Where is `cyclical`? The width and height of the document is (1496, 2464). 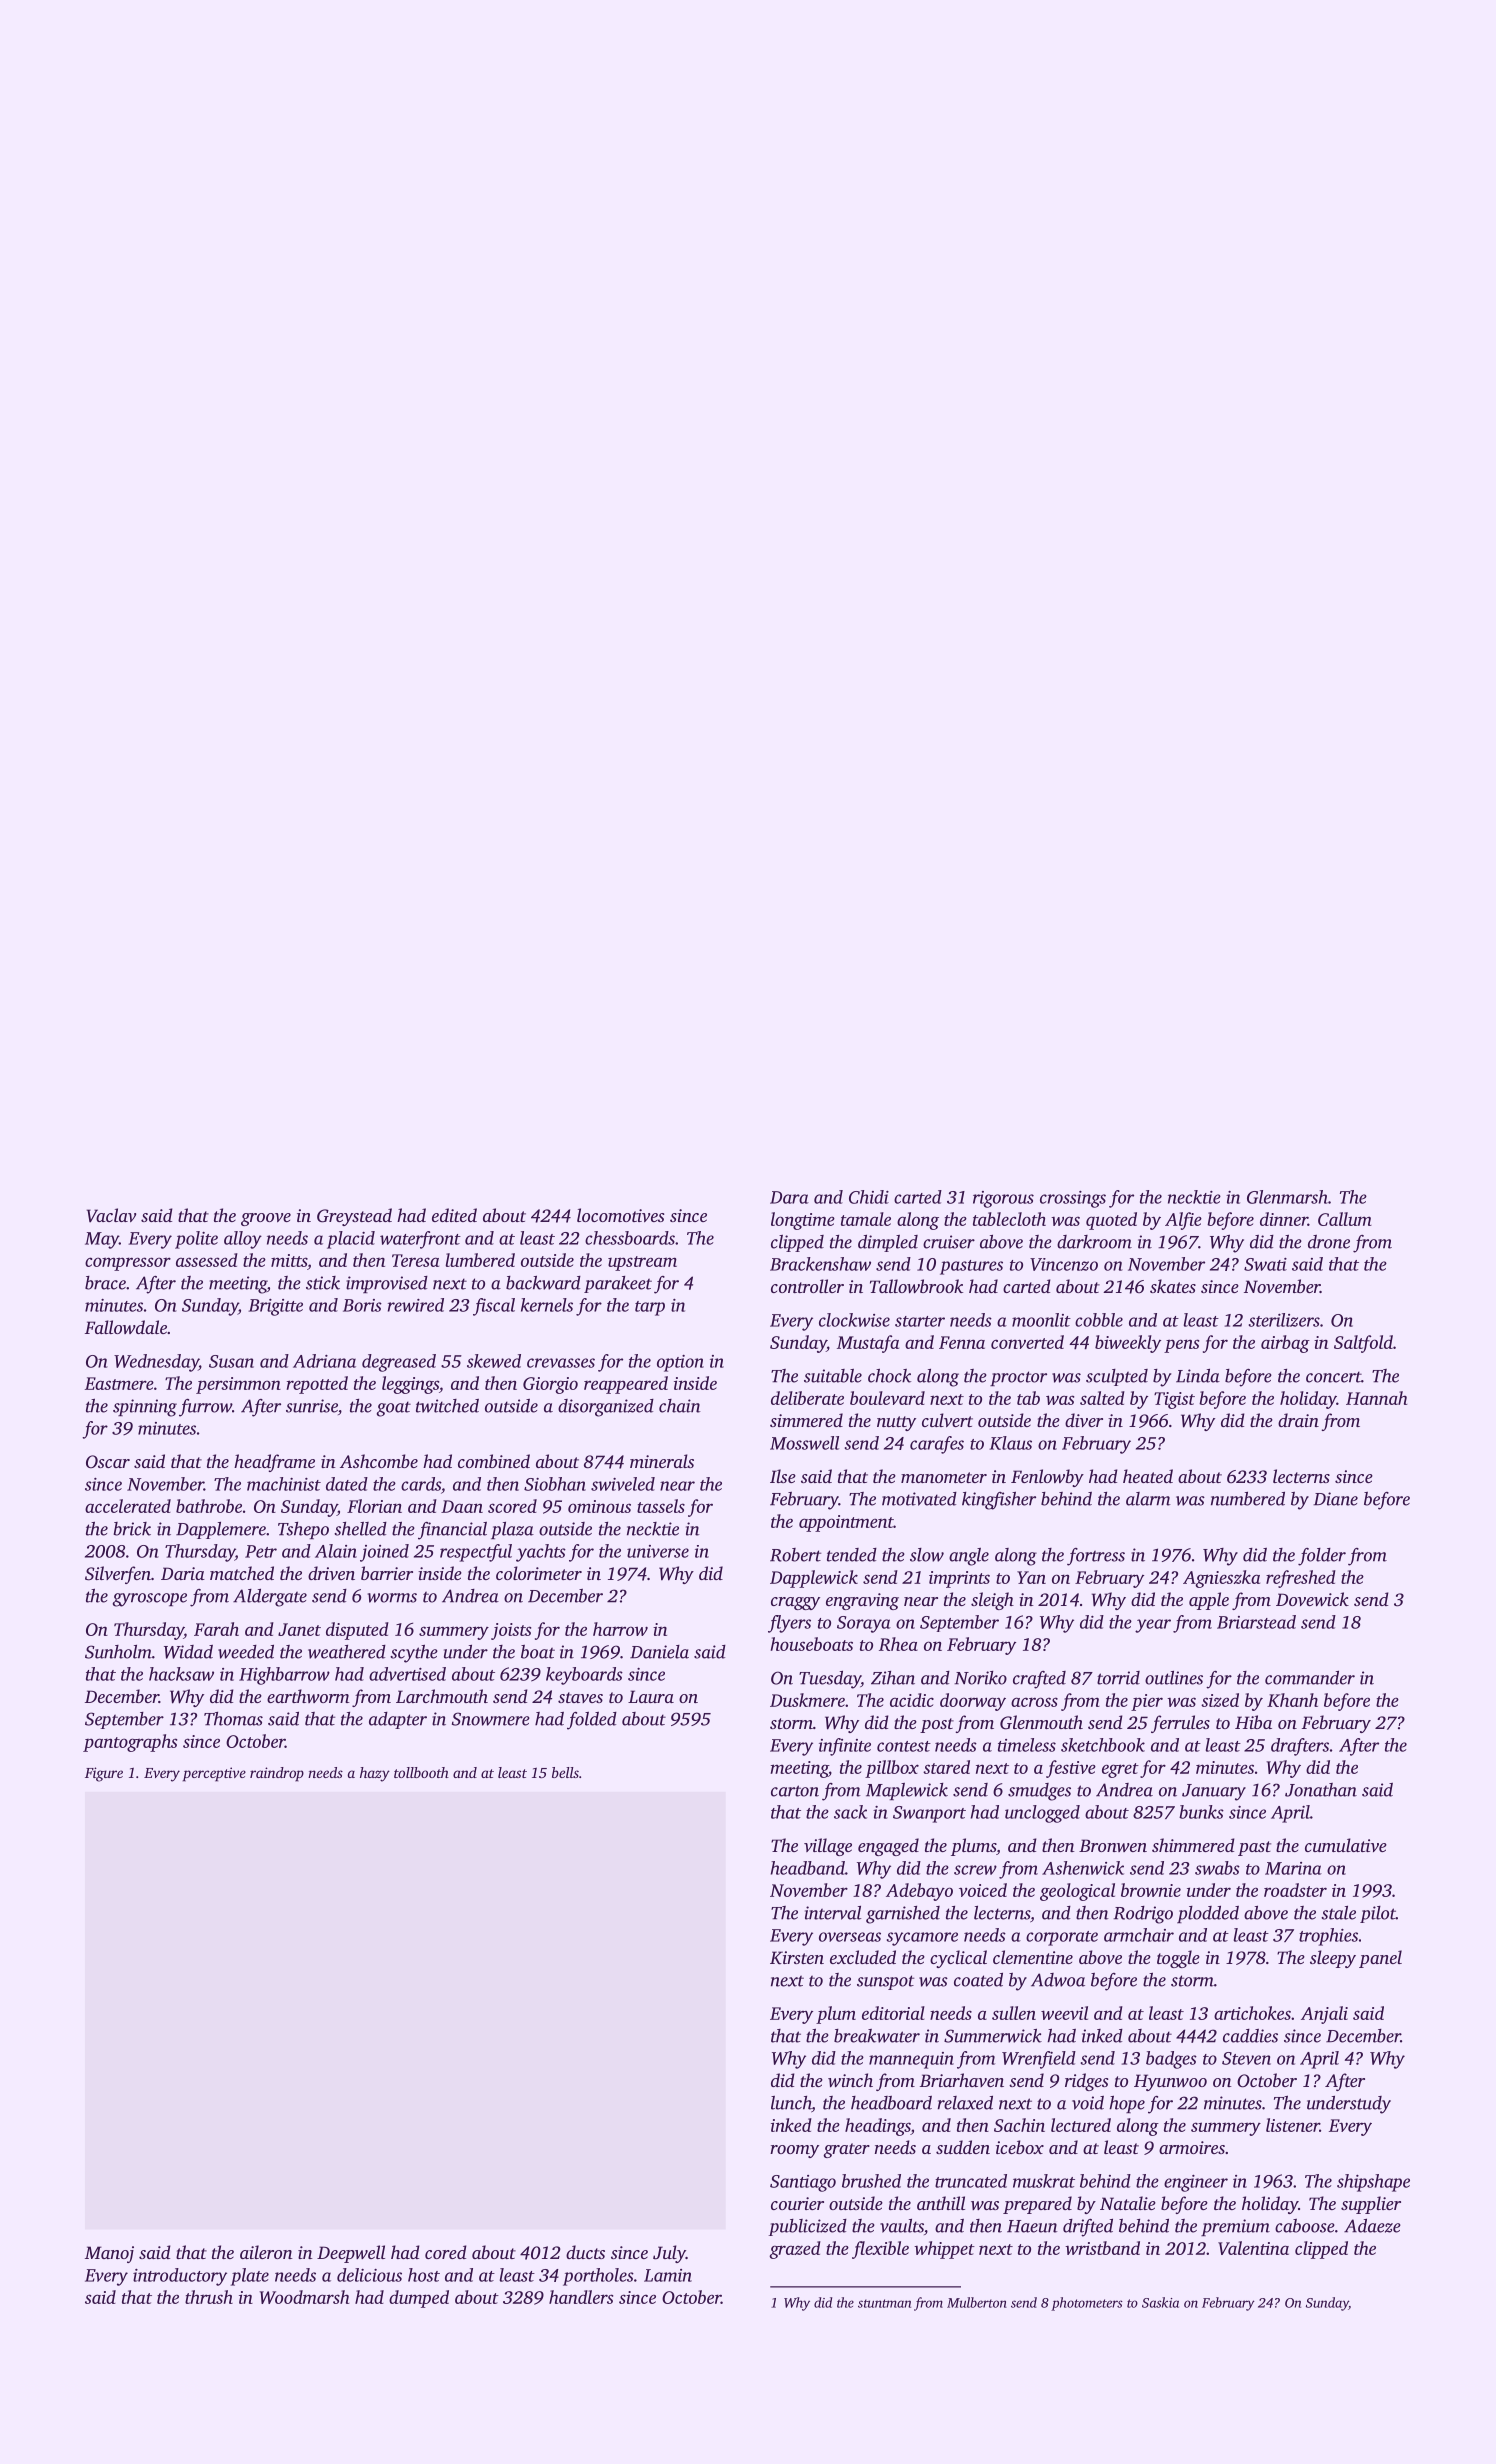
cyclical is located at coordinates (958, 1959).
